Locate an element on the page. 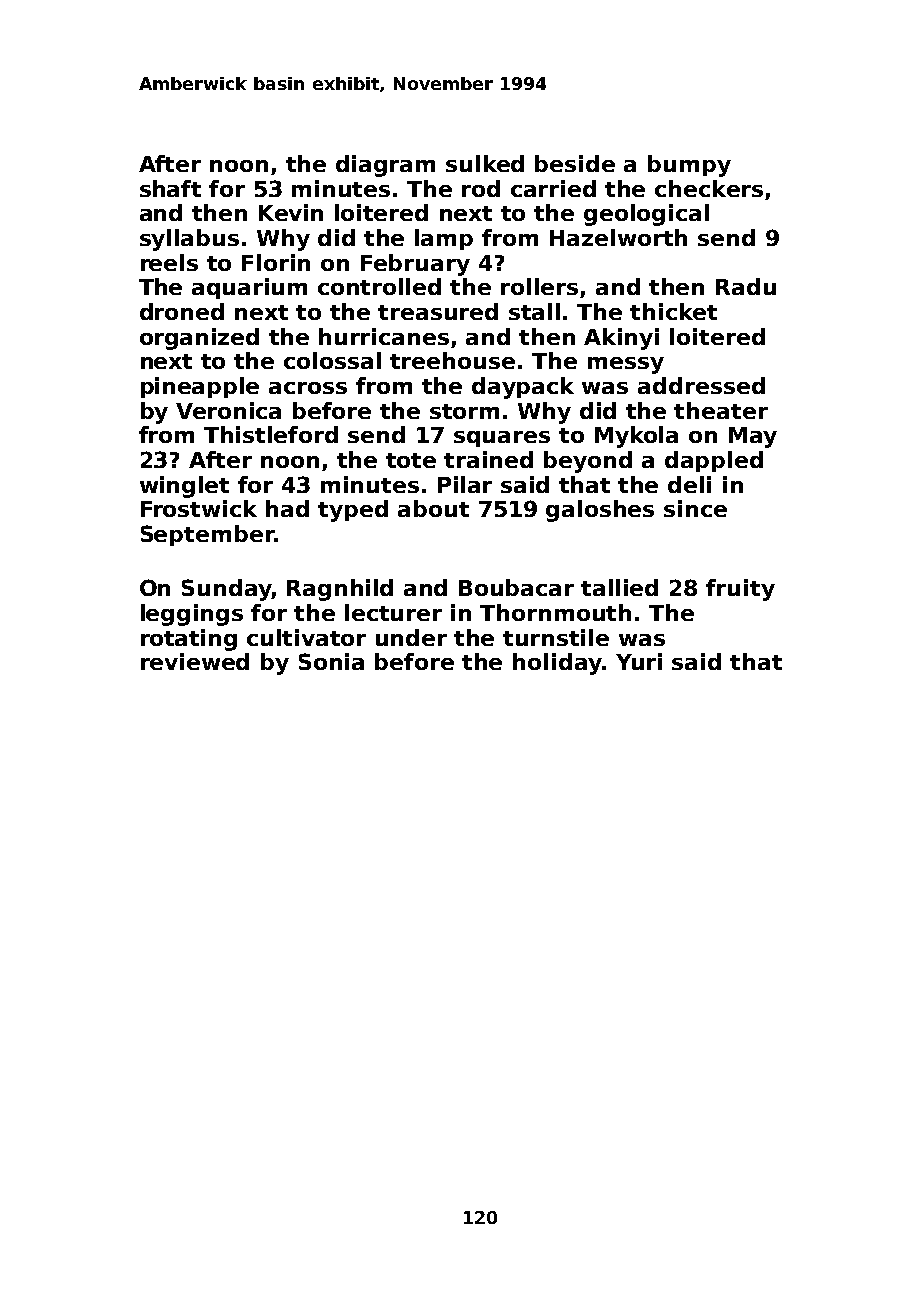  Akinyi is located at coordinates (621, 339).
